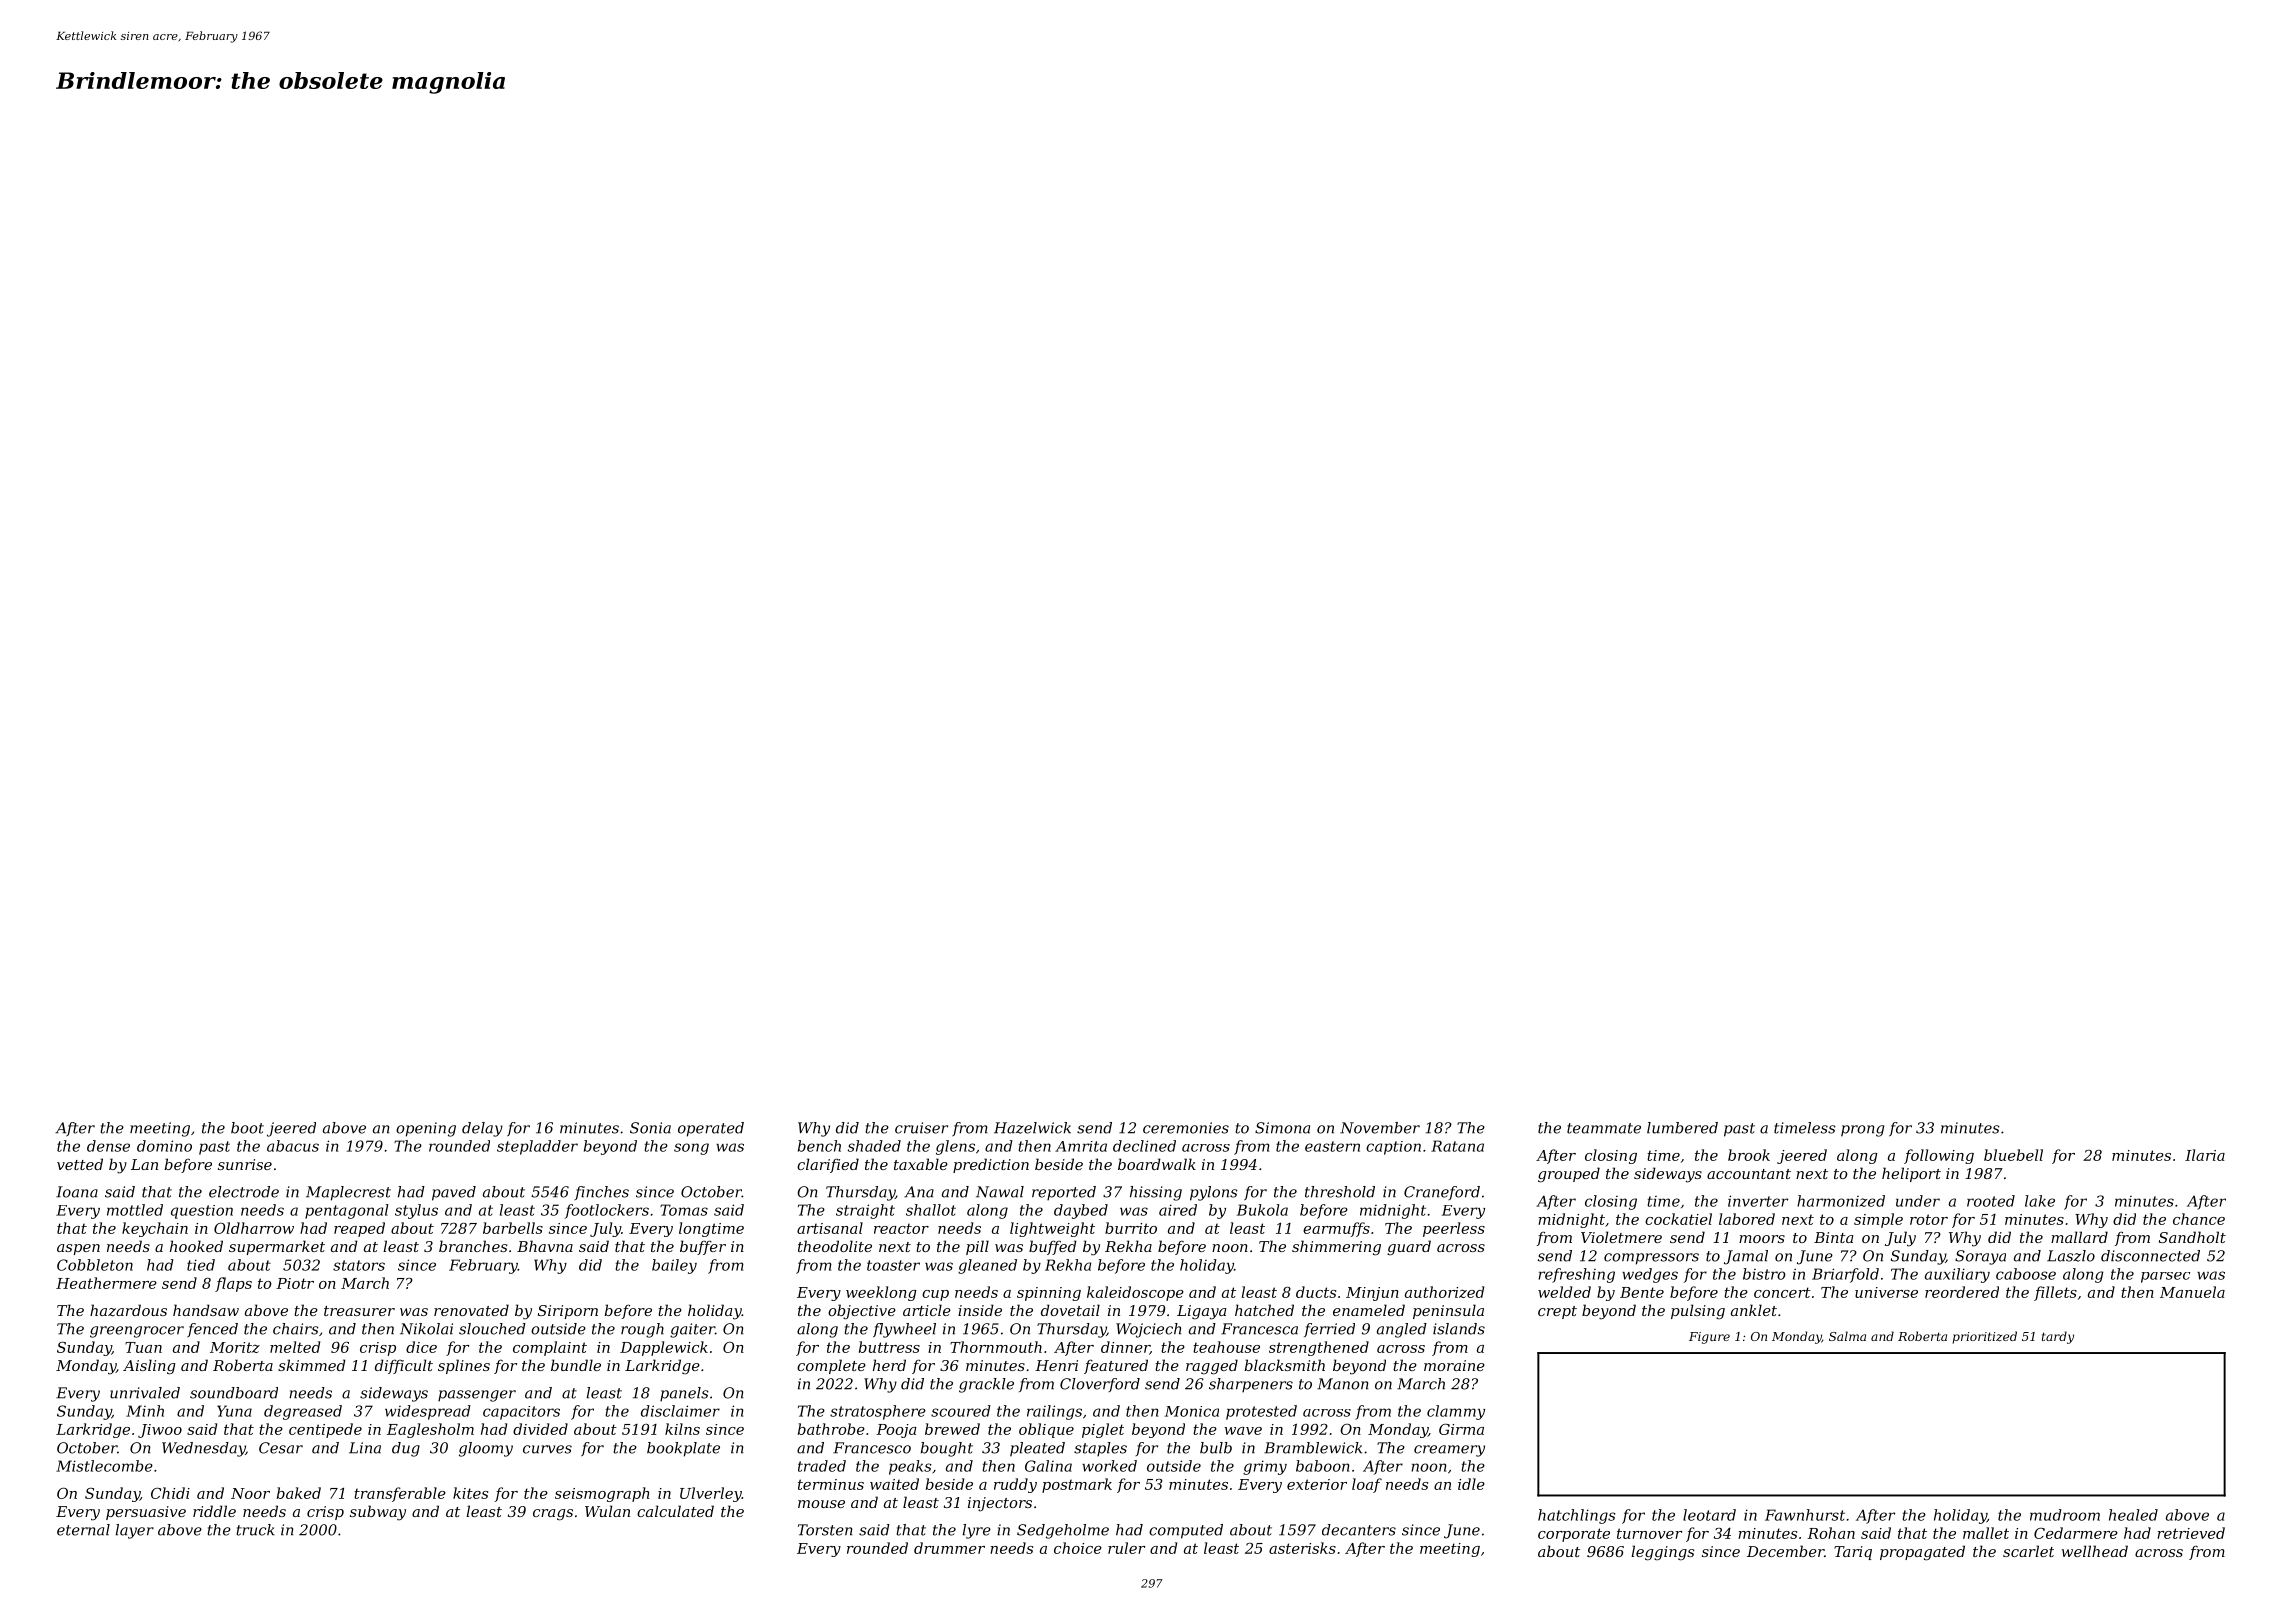 This screenshot has height=1614, width=2282. What do you see at coordinates (874, 1146) in the screenshot?
I see `shaded` at bounding box center [874, 1146].
